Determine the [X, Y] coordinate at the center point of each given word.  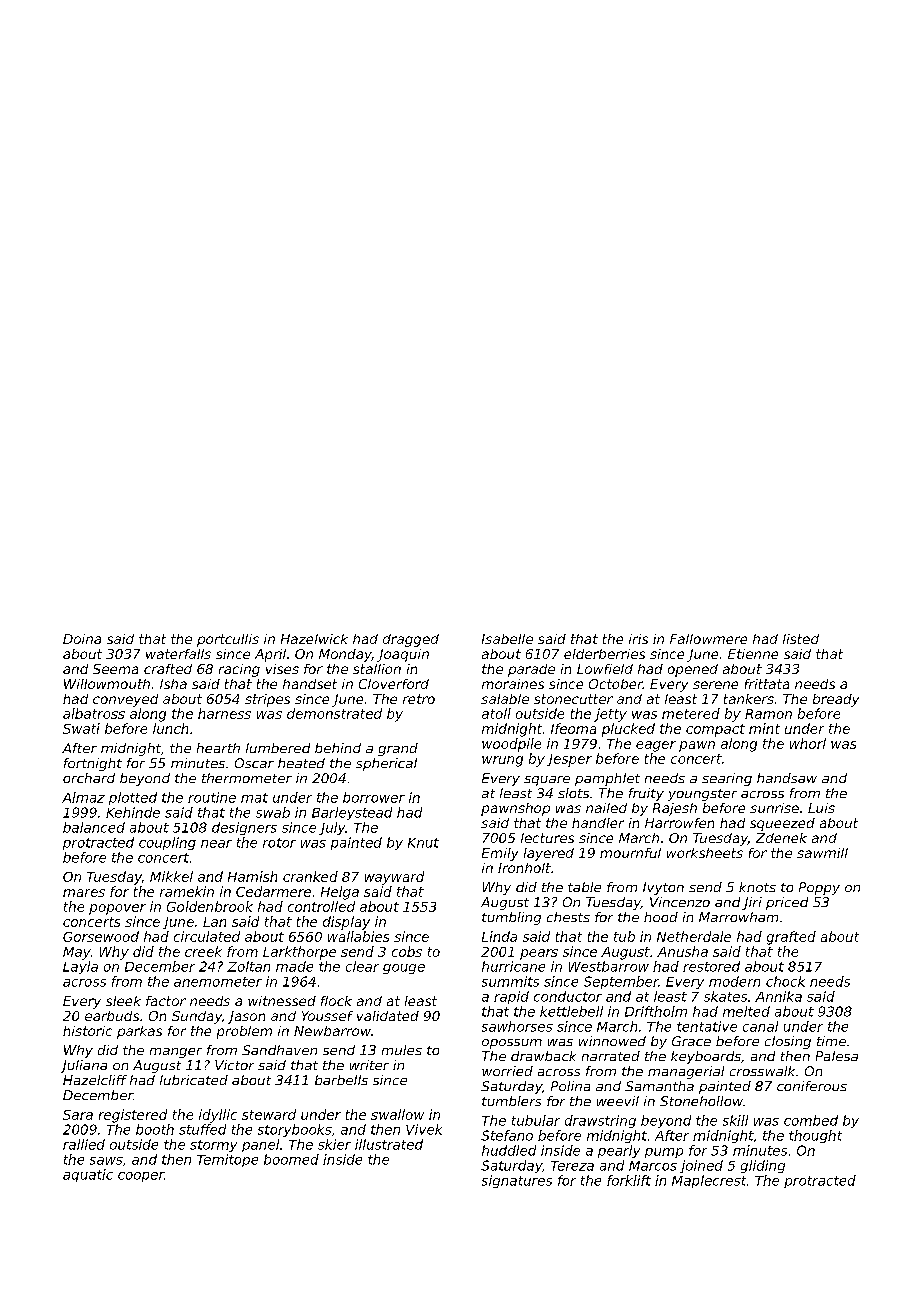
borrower [374, 797]
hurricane [513, 966]
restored [711, 966]
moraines [513, 684]
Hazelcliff [95, 1080]
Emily [500, 854]
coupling [167, 843]
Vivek [424, 1129]
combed [811, 1120]
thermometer [247, 778]
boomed [291, 1159]
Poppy [819, 888]
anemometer [218, 982]
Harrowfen [679, 823]
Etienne [753, 654]
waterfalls [178, 654]
